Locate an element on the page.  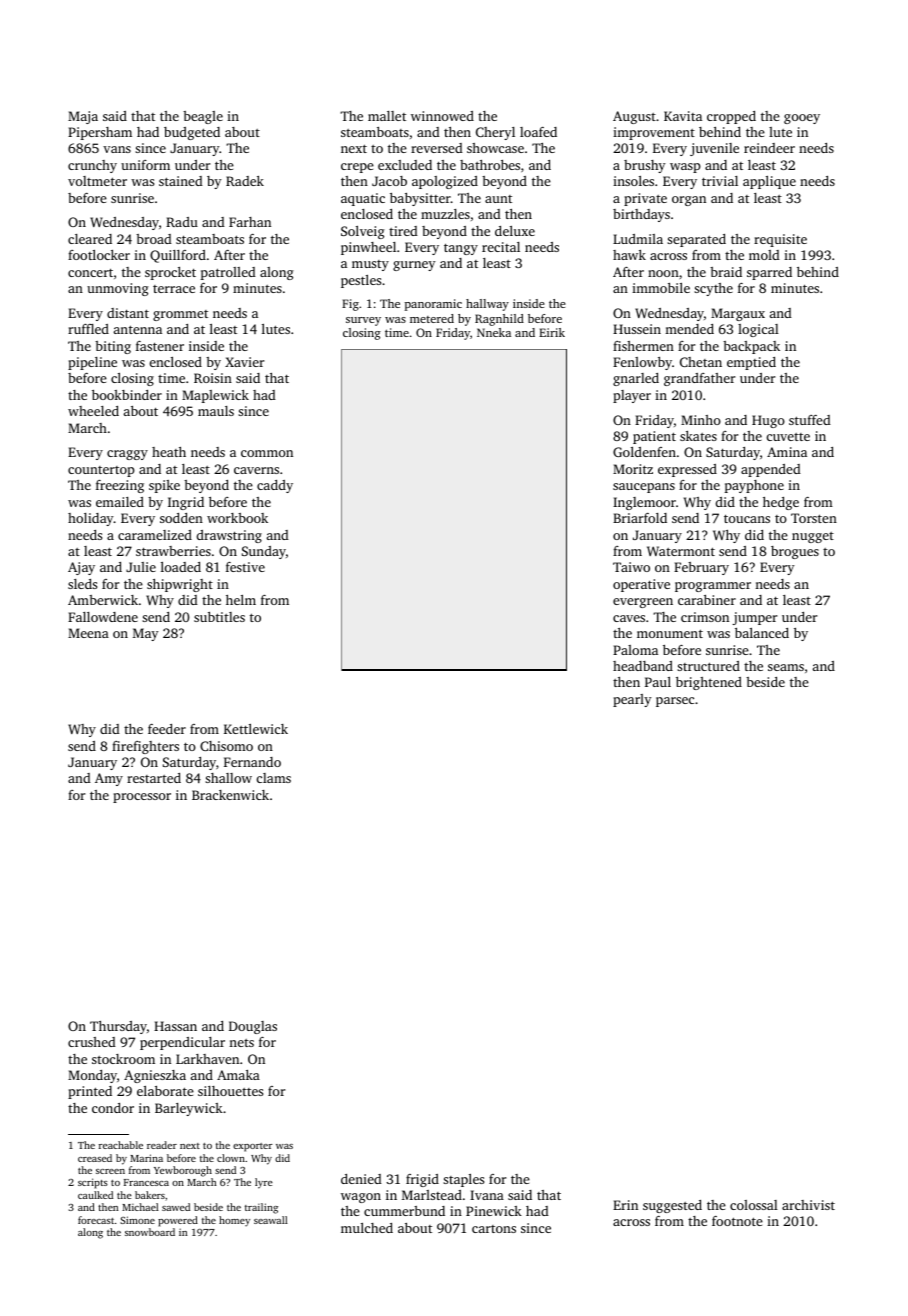
pearly is located at coordinates (632, 700).
